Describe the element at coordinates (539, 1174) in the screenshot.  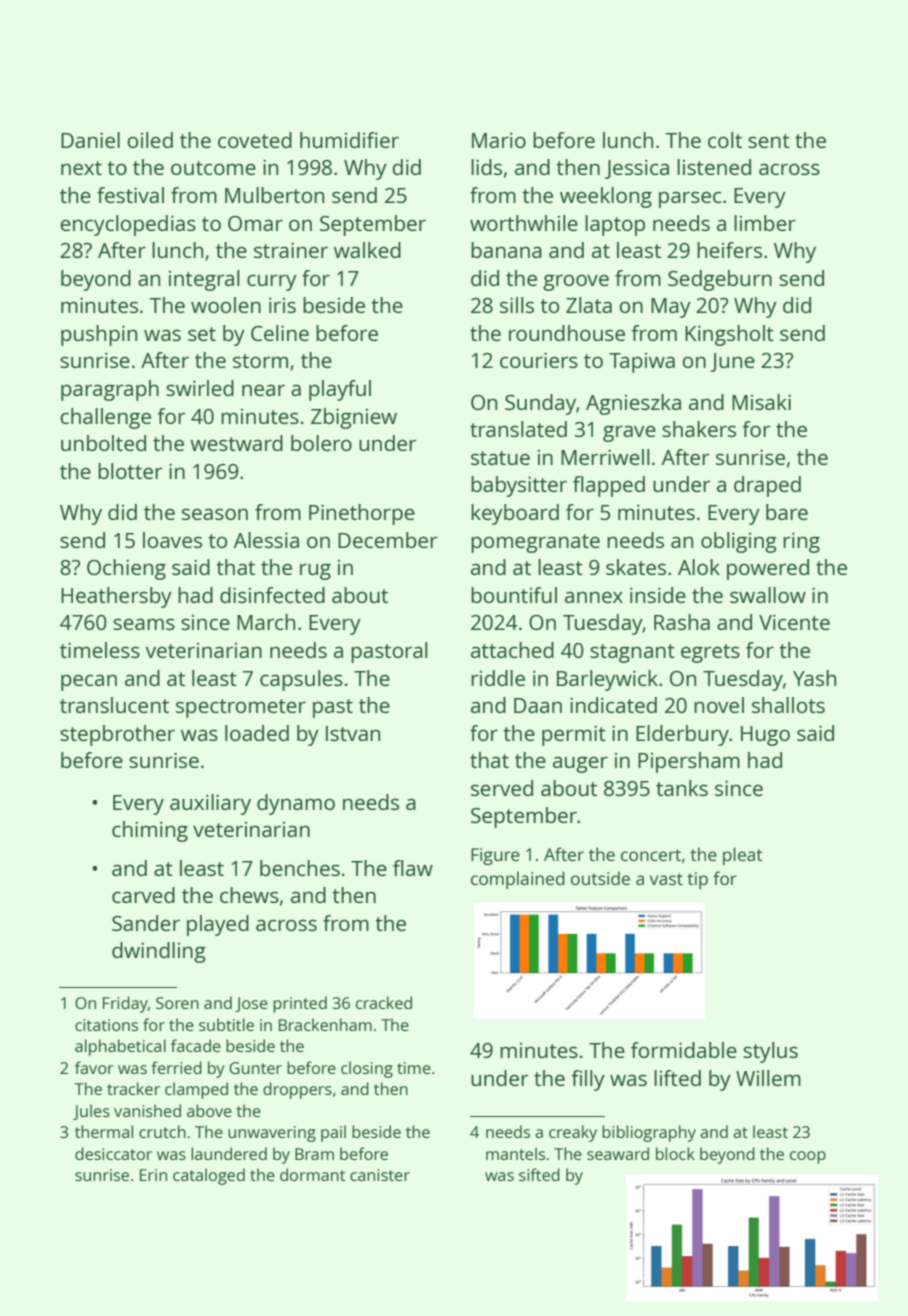
I see `sifted` at that location.
